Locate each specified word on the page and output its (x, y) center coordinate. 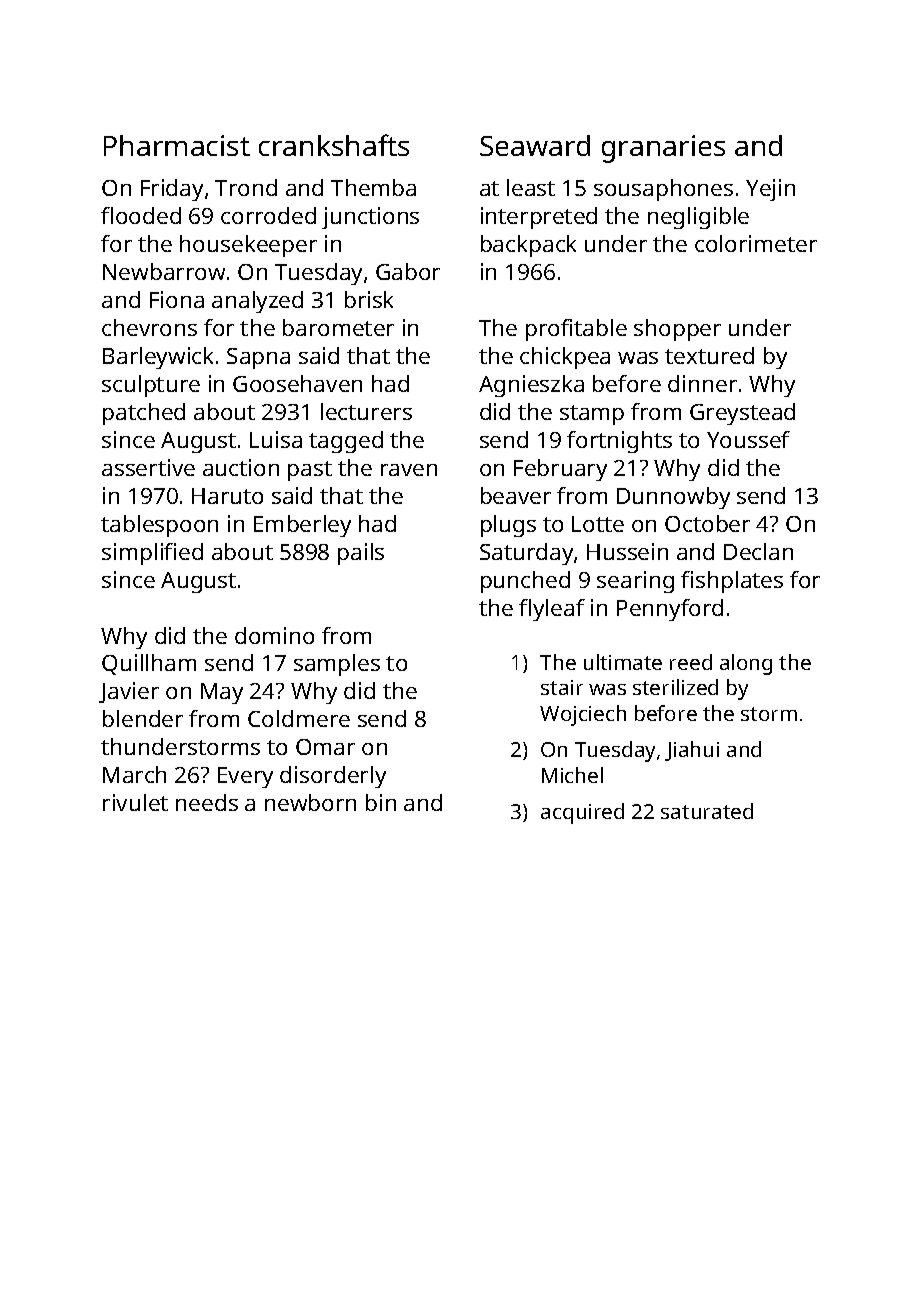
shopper (677, 330)
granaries (663, 149)
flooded (141, 215)
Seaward (535, 145)
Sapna (258, 358)
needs (207, 802)
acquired (582, 813)
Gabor (408, 271)
